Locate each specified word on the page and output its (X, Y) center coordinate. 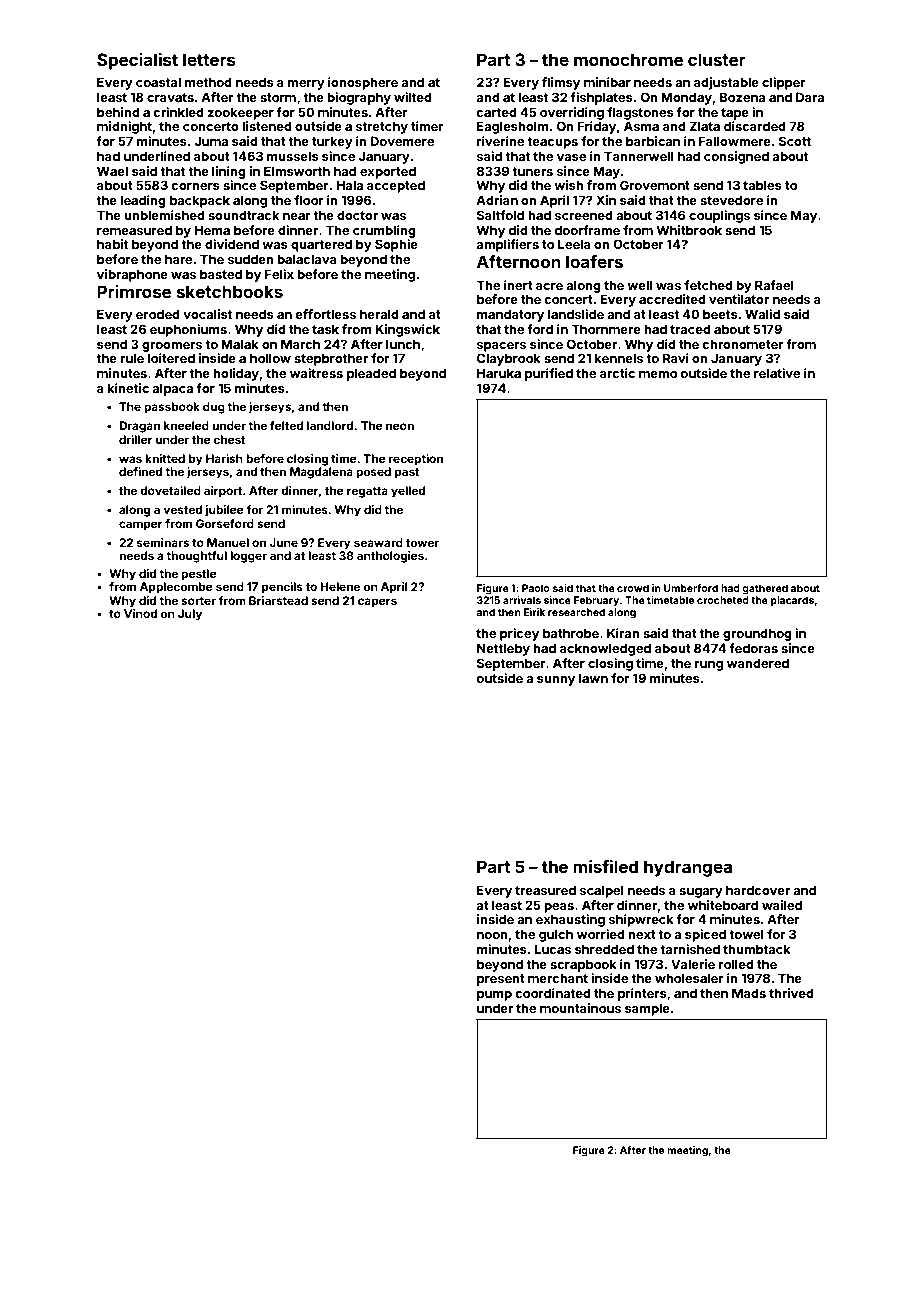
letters (209, 59)
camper (141, 526)
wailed (782, 905)
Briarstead (278, 600)
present (501, 980)
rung (709, 666)
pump (494, 996)
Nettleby (503, 649)
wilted (413, 97)
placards (792, 601)
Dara (810, 97)
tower (422, 543)
